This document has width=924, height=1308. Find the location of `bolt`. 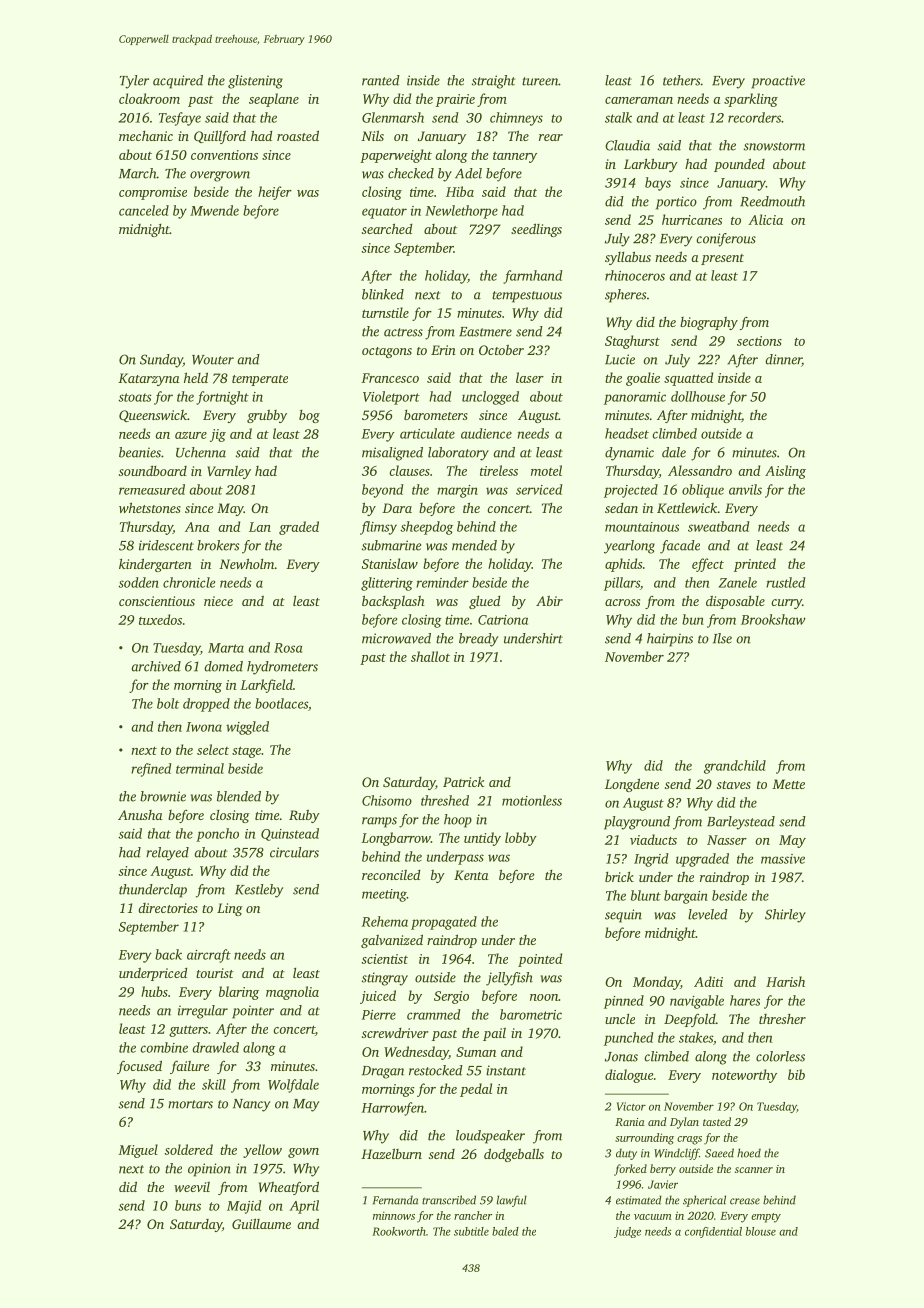

bolt is located at coordinates (168, 703).
